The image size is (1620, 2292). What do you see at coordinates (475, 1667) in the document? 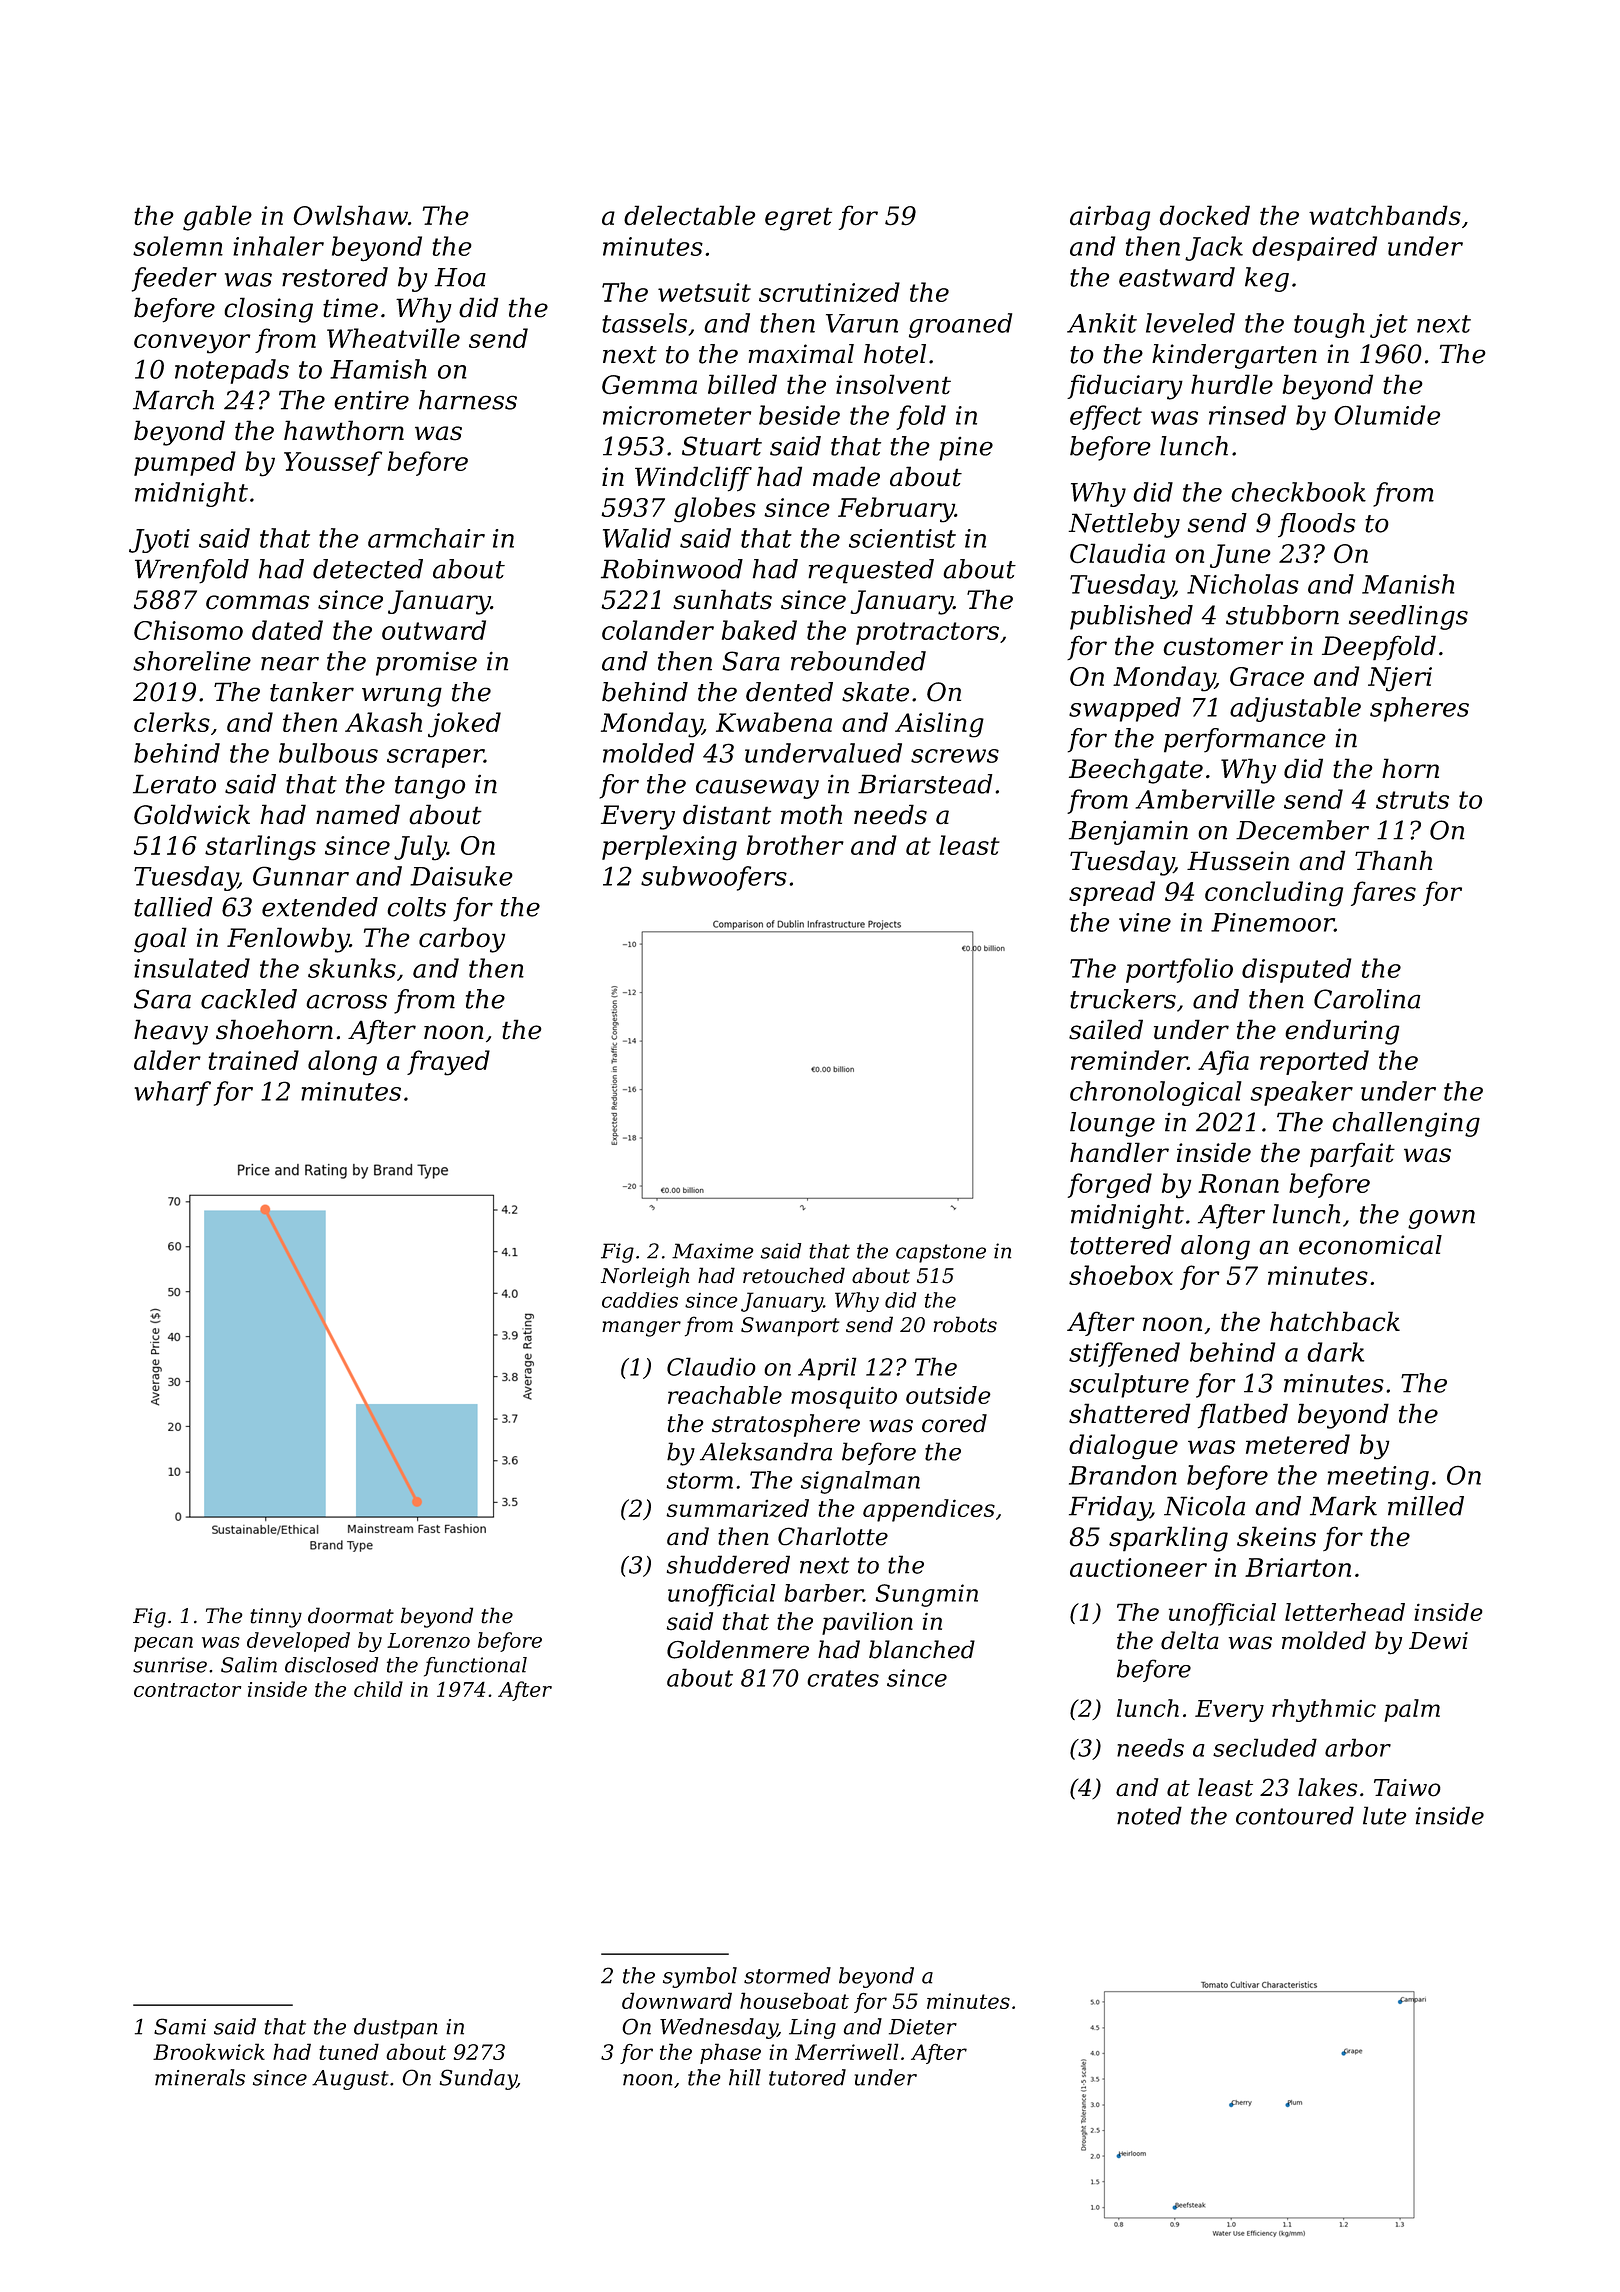
I see `functional` at bounding box center [475, 1667].
